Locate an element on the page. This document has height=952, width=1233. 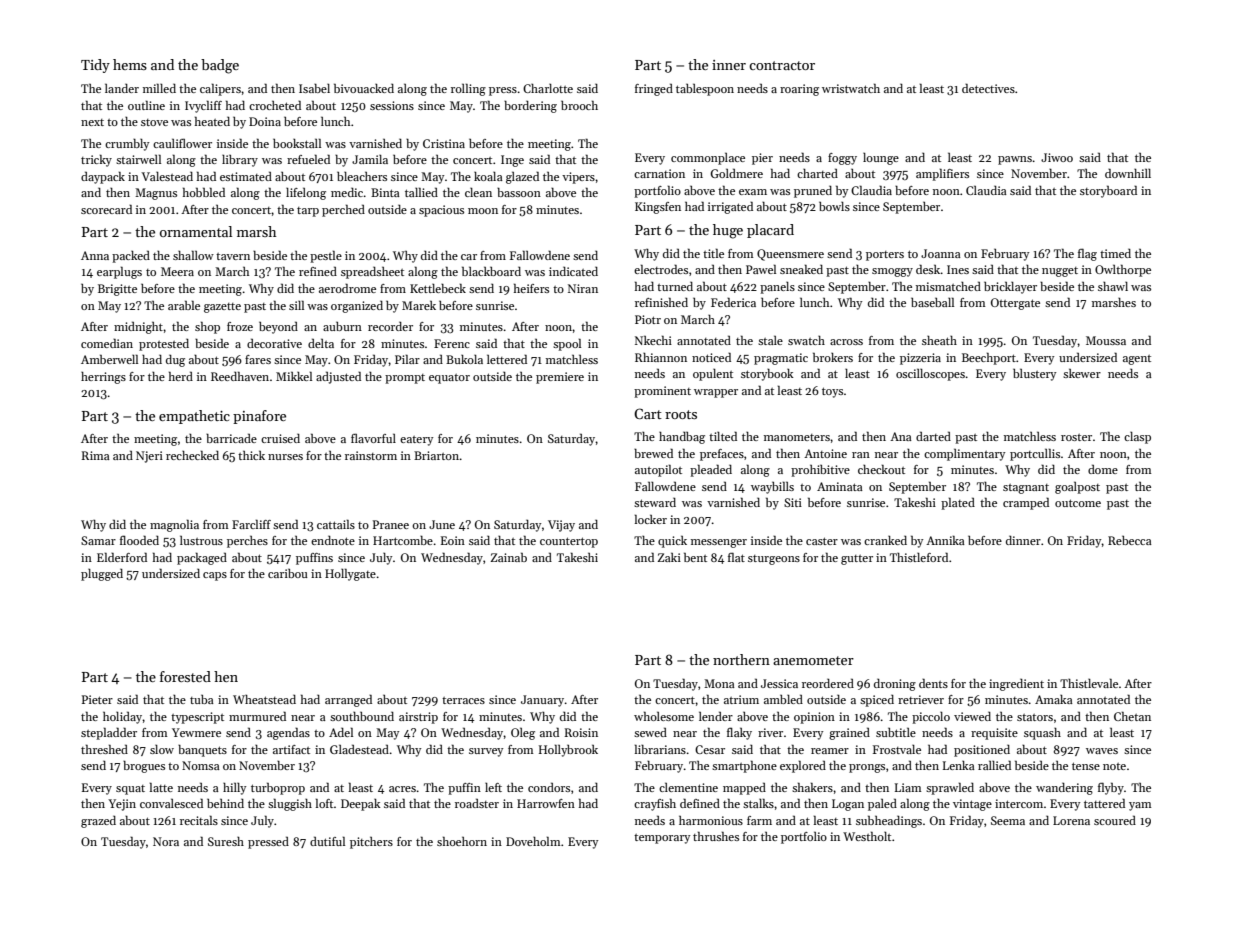
bordering is located at coordinates (530, 106).
